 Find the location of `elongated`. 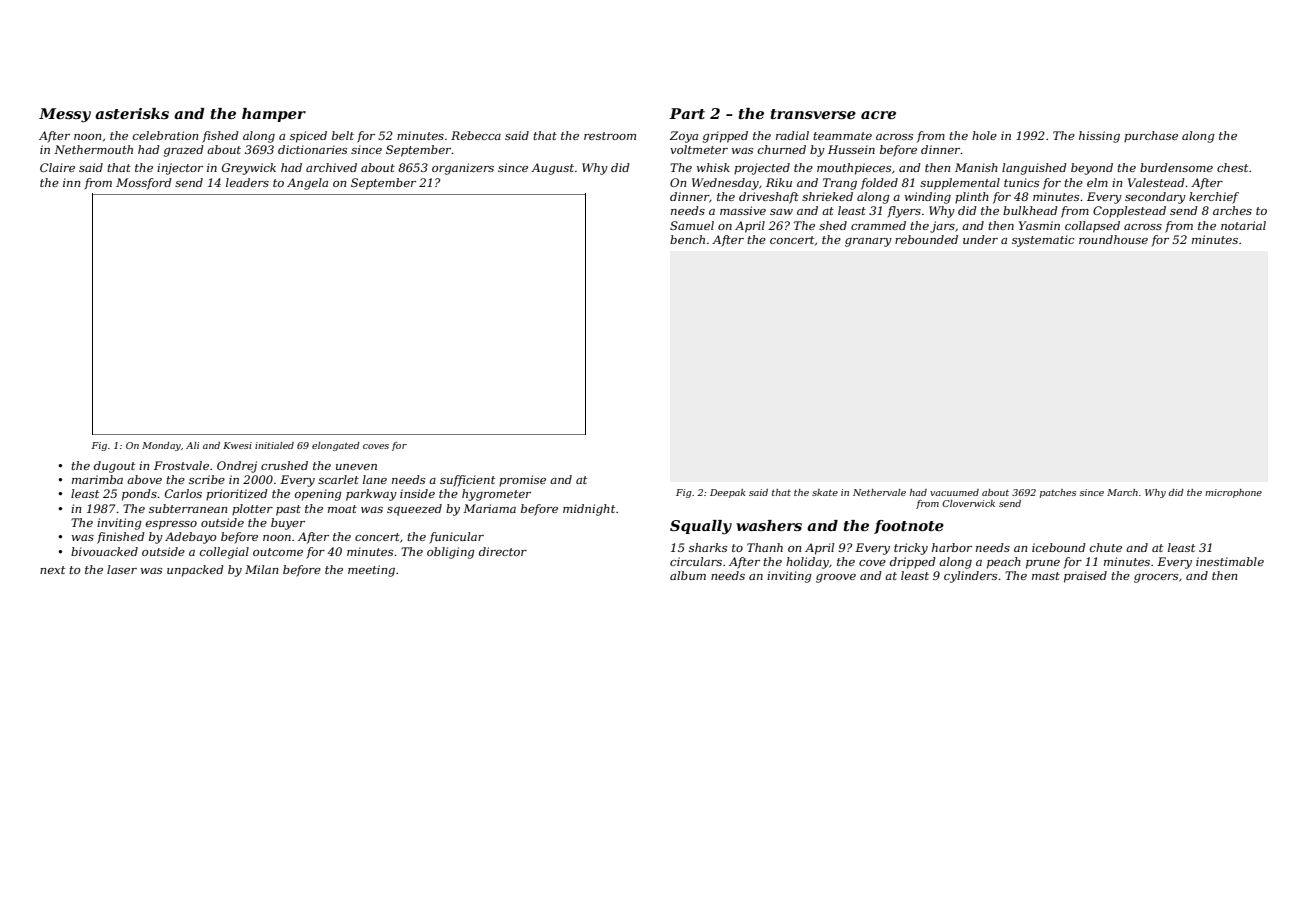

elongated is located at coordinates (336, 446).
